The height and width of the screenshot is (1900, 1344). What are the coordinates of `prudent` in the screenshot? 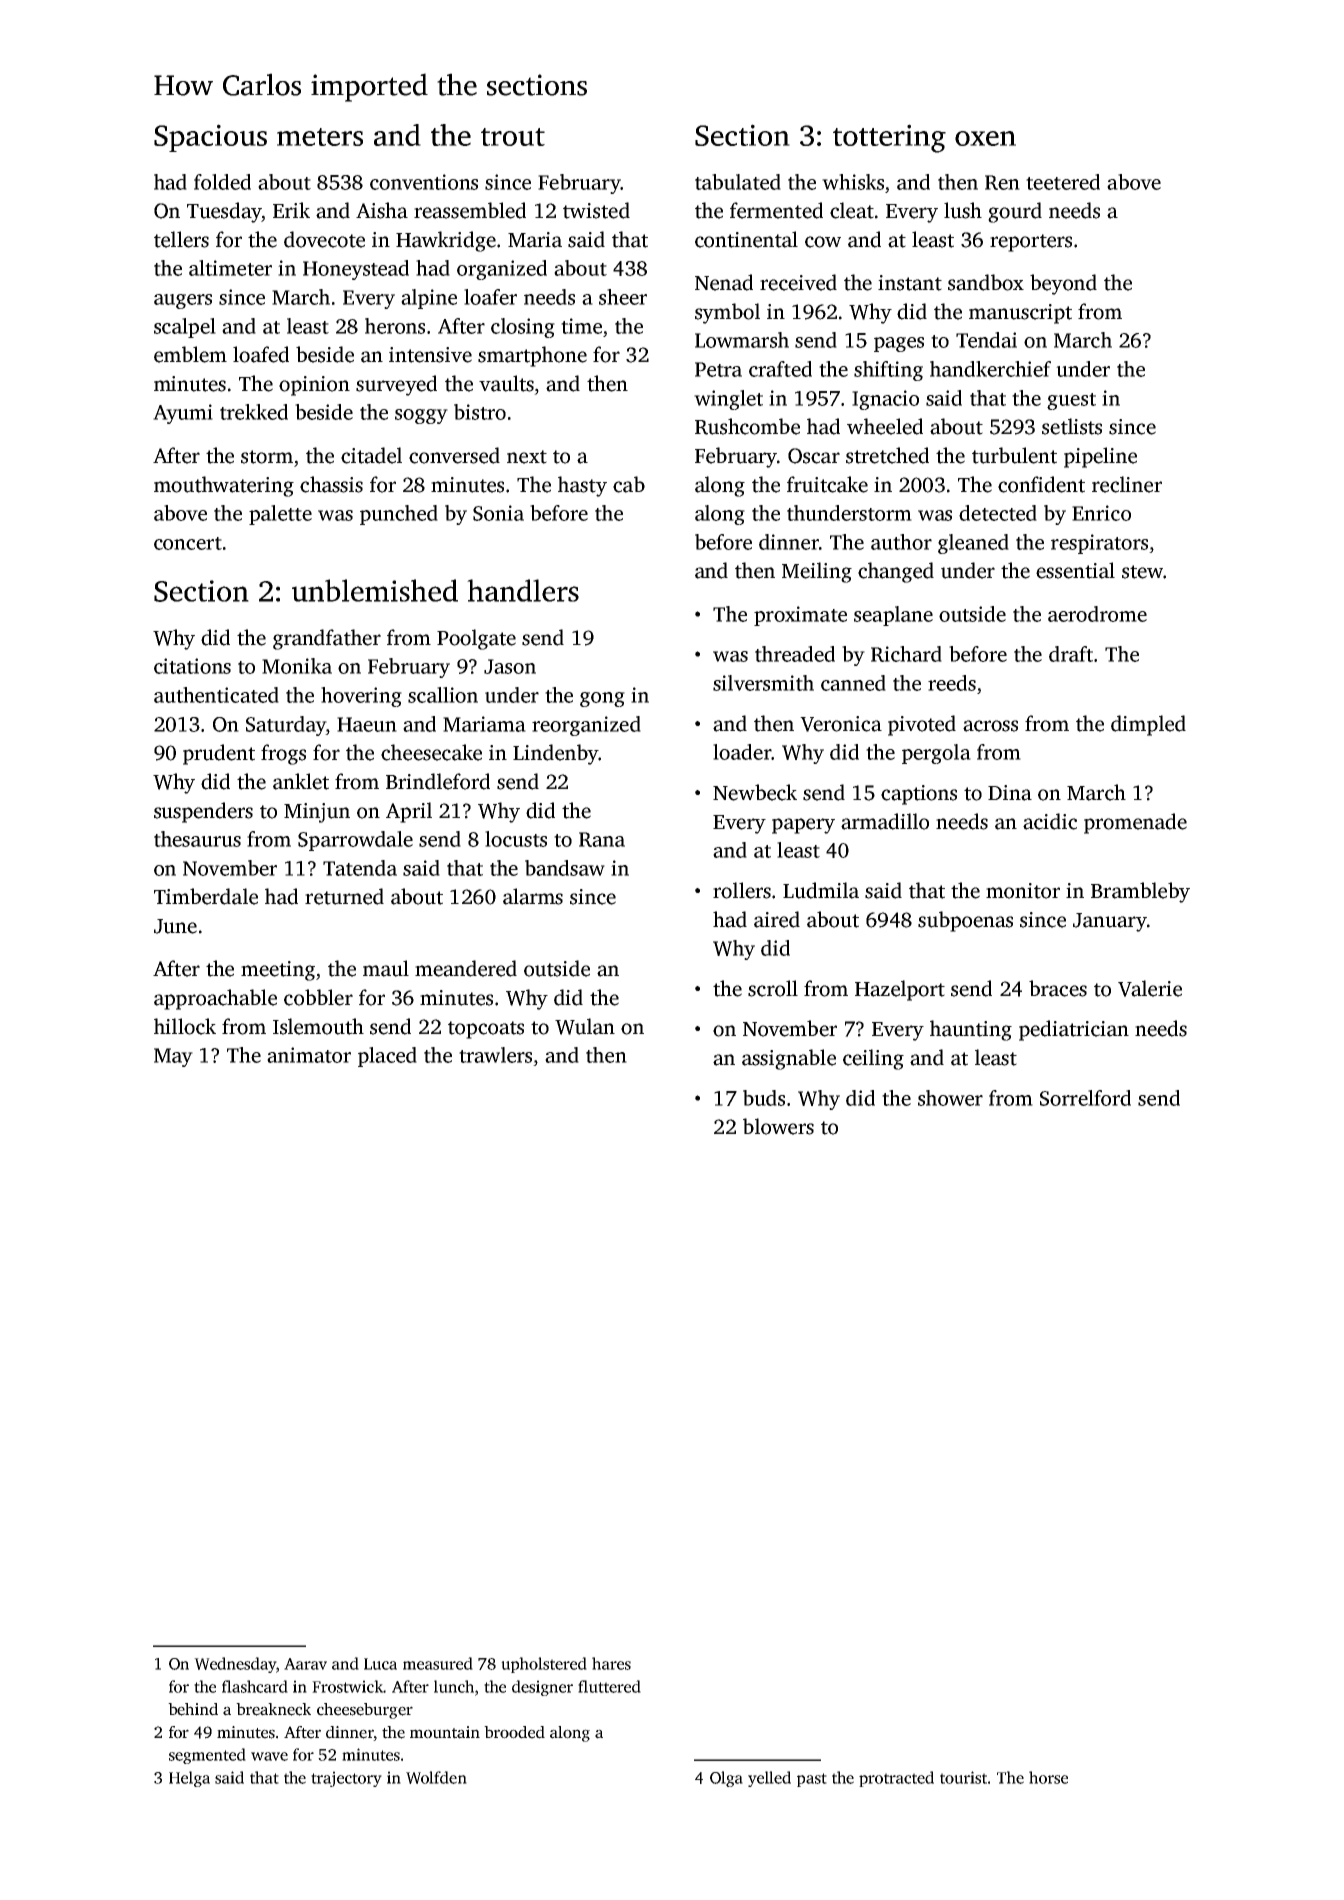 It's located at (219, 754).
